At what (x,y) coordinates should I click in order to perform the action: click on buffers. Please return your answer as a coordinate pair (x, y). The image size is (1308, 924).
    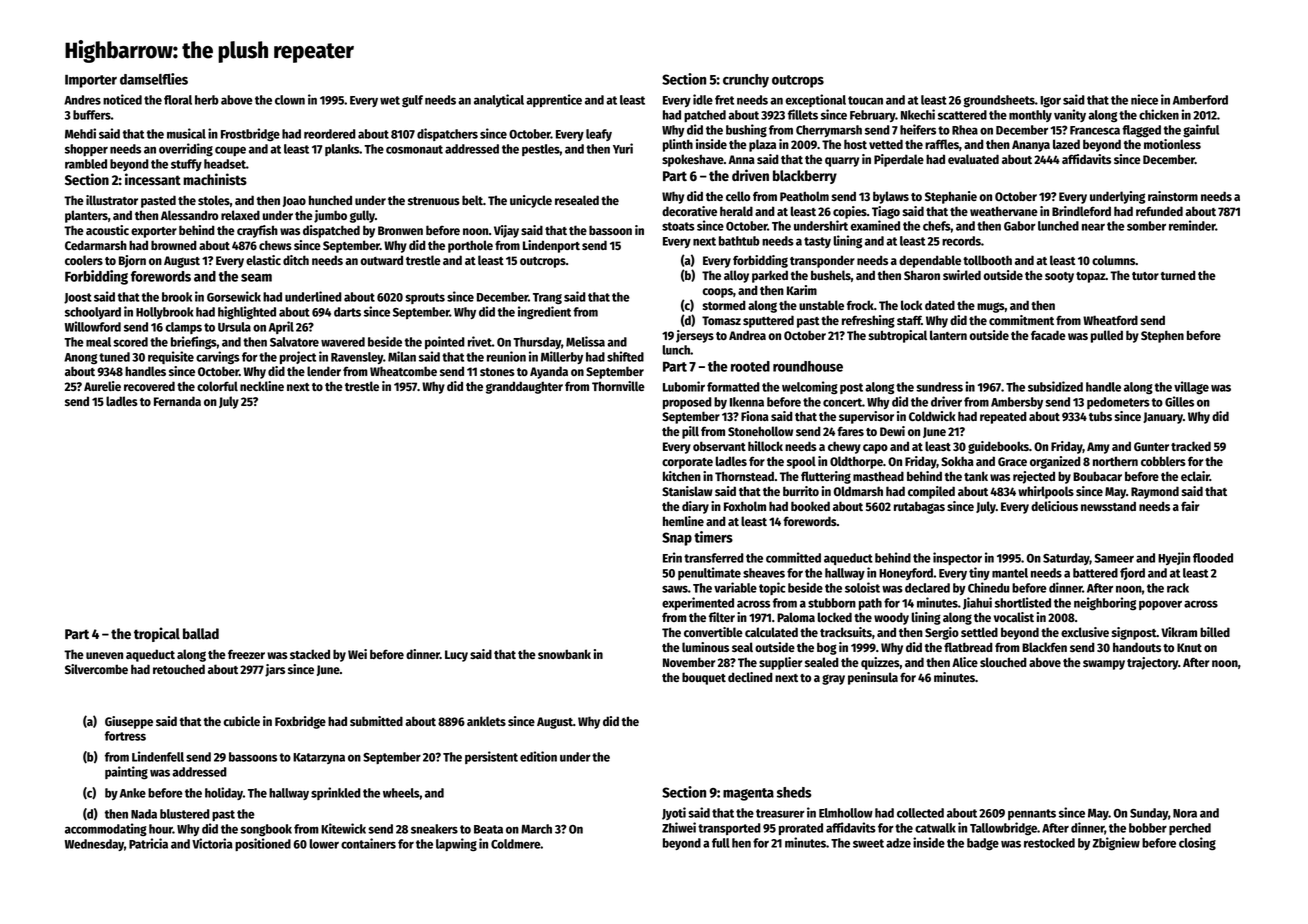
    Looking at the image, I should click on (92, 115).
